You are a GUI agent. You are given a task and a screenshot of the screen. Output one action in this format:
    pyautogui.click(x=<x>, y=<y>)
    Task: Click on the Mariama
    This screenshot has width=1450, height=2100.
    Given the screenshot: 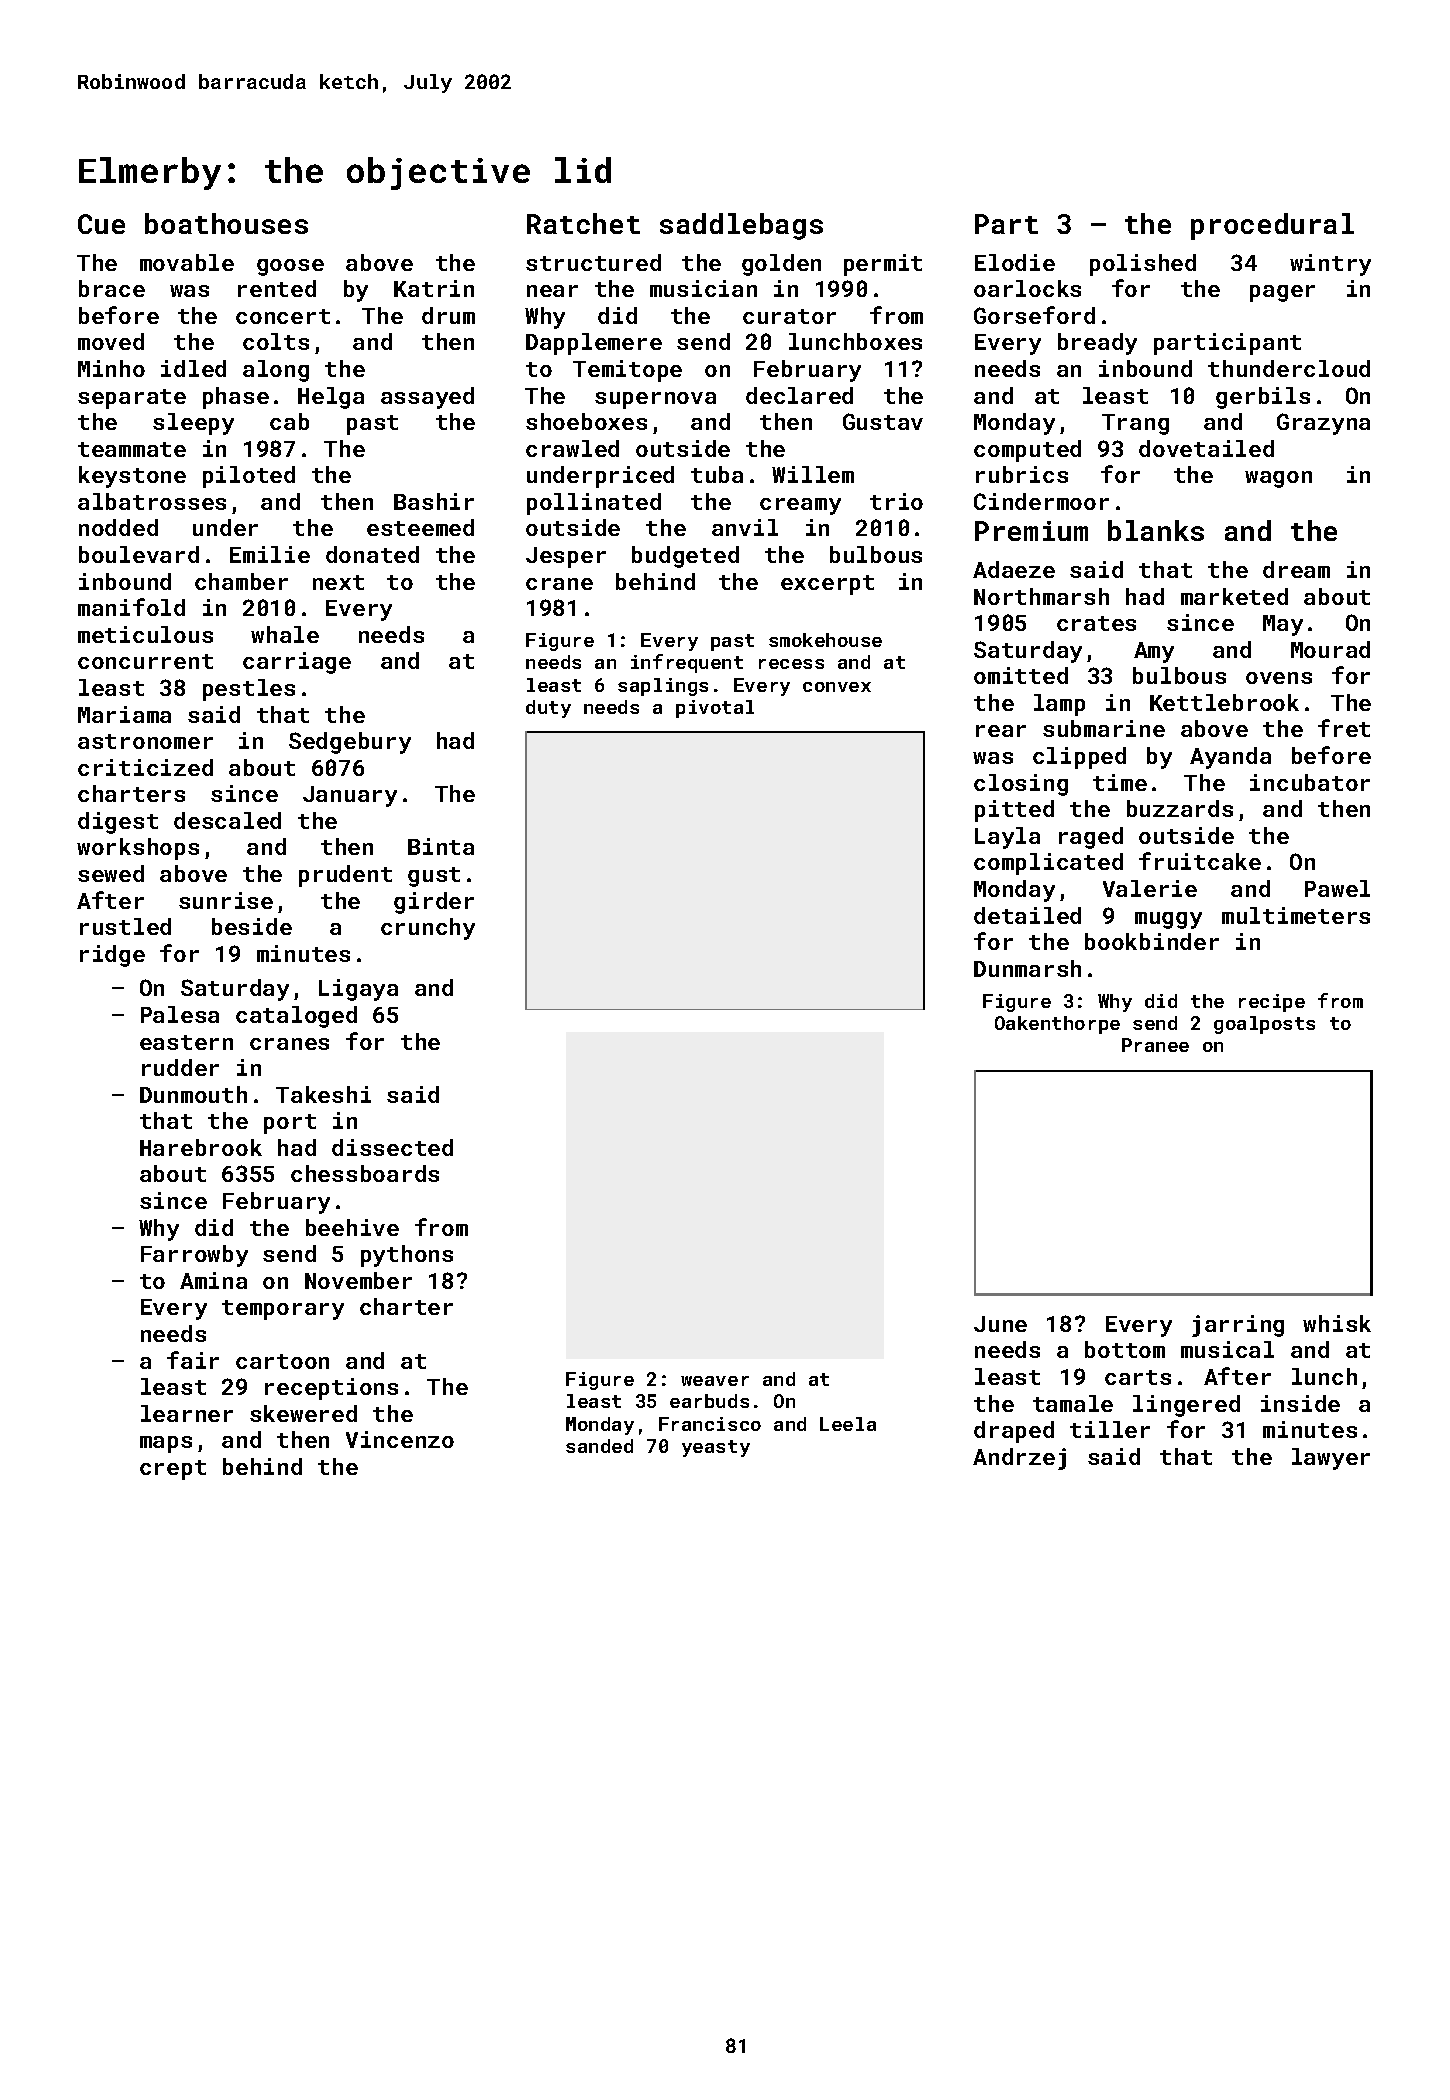 What is the action you would take?
    pyautogui.click(x=124, y=714)
